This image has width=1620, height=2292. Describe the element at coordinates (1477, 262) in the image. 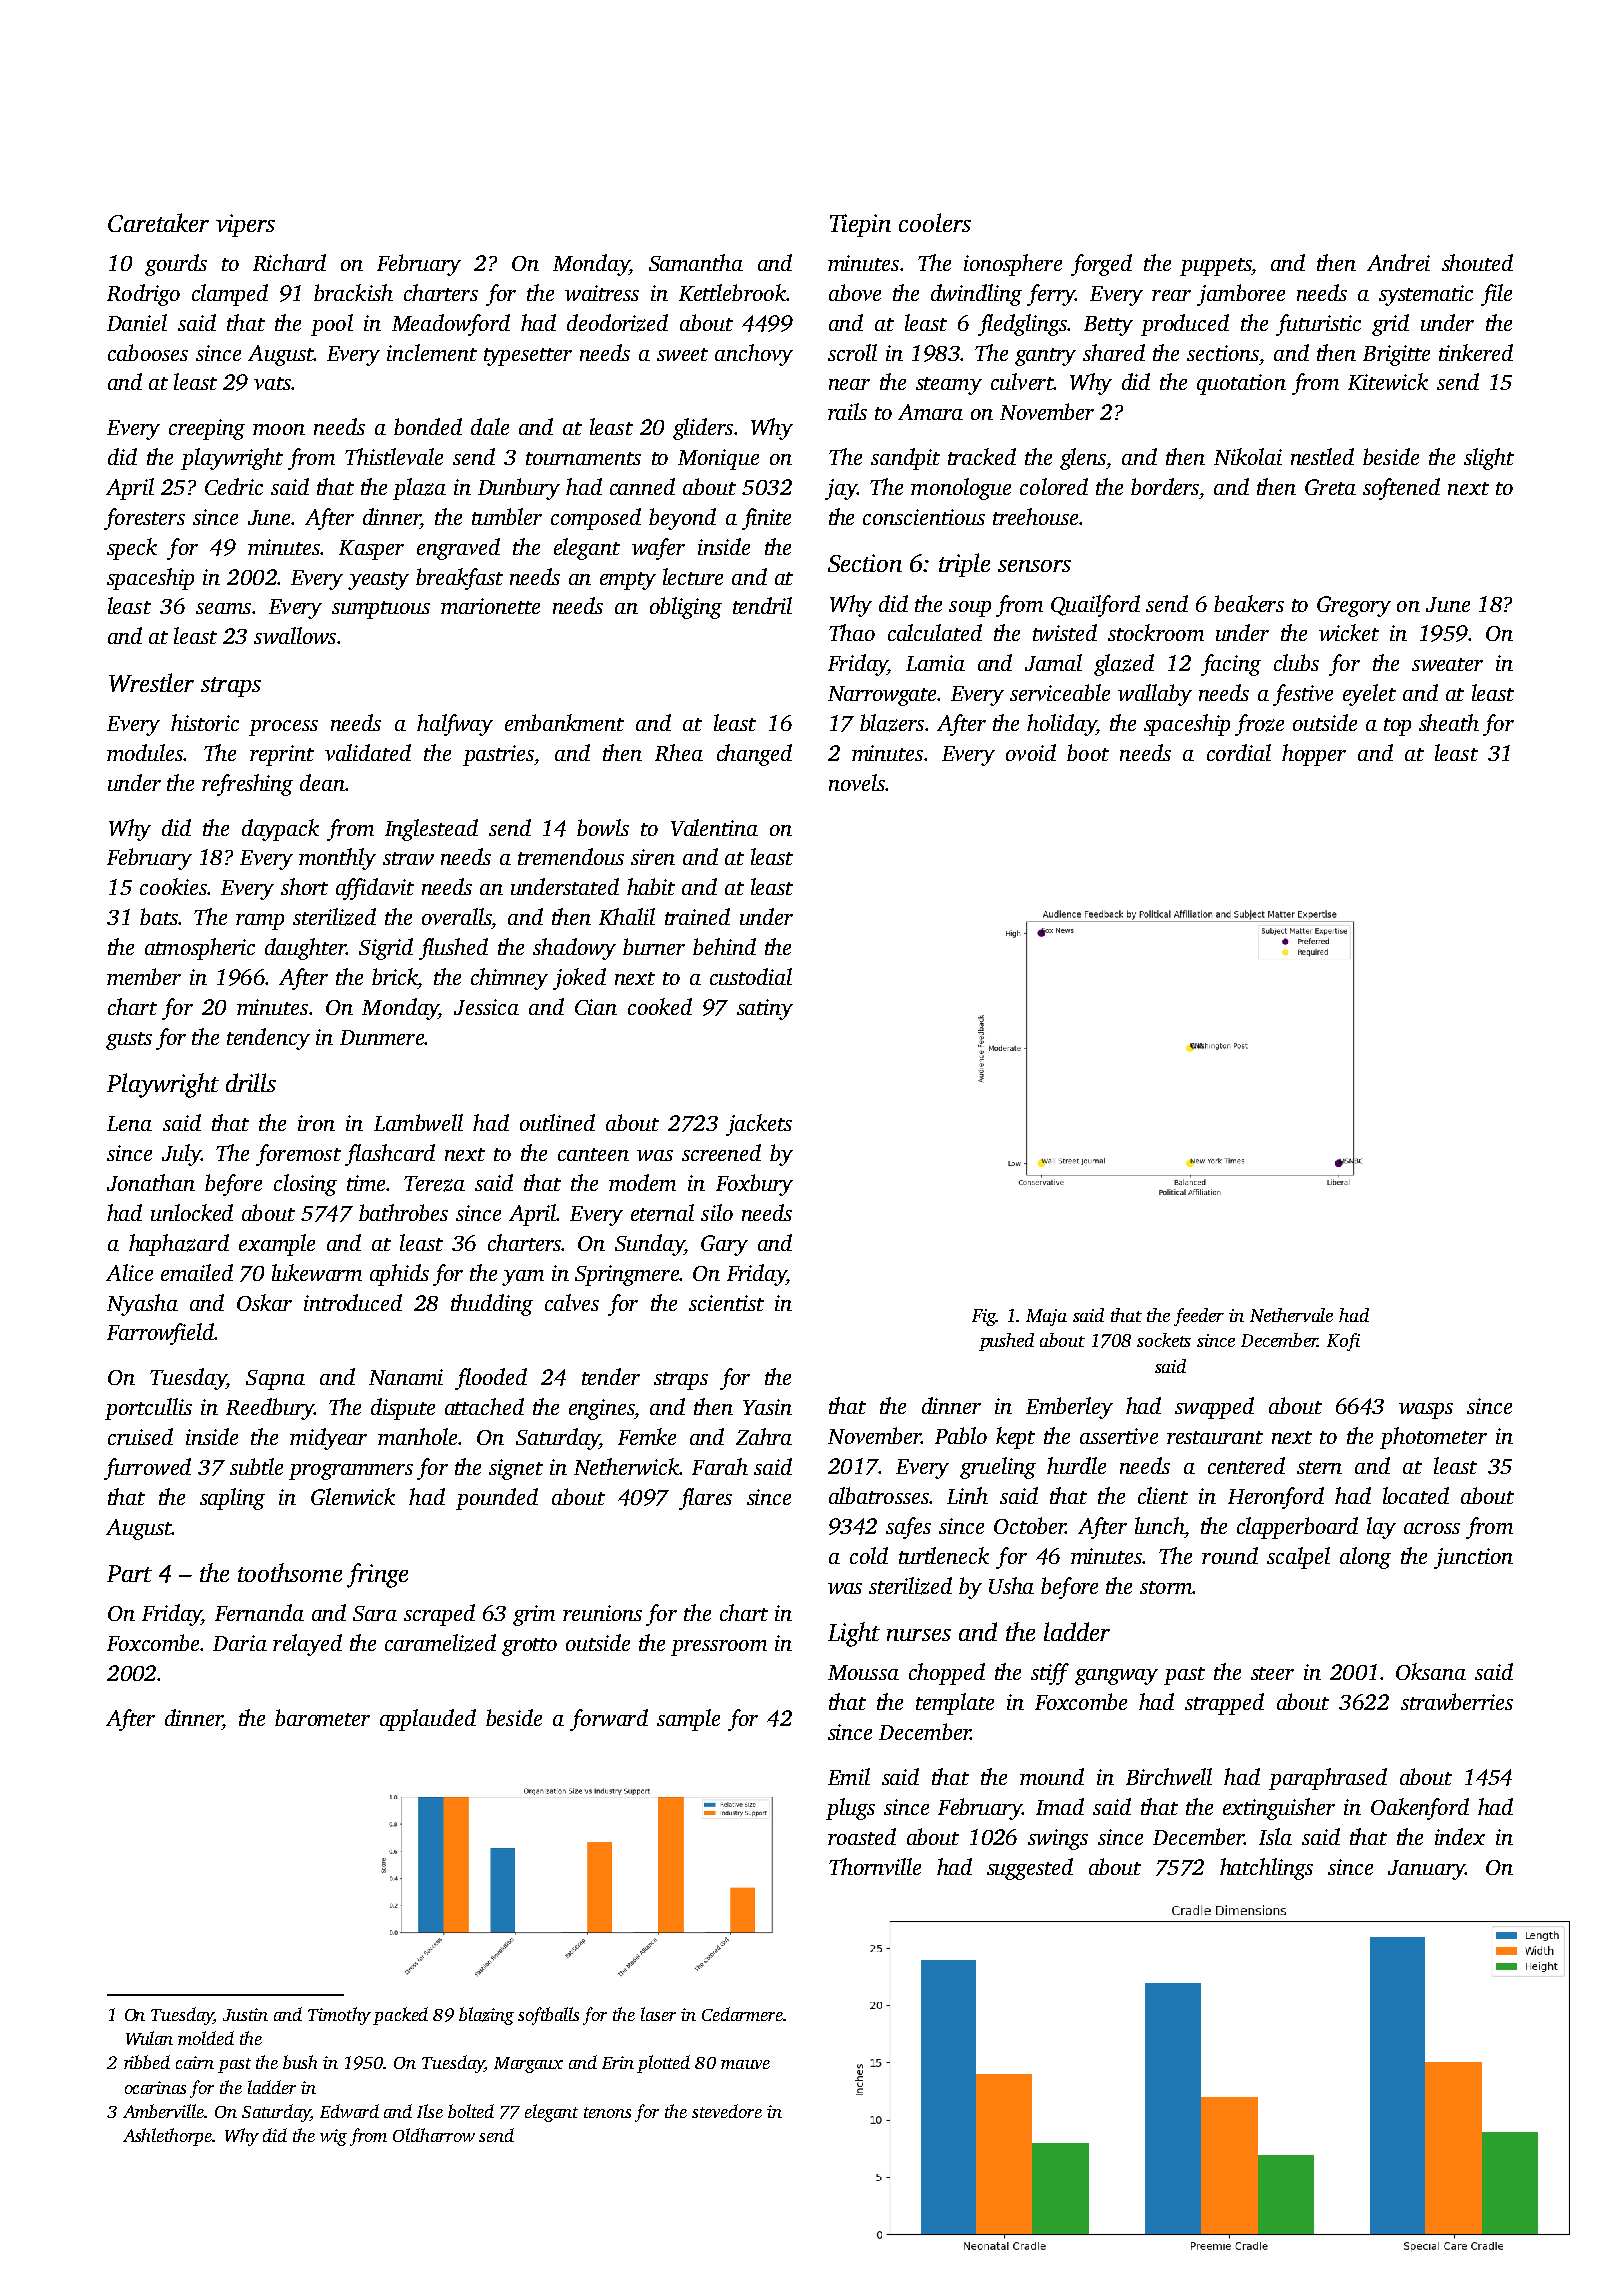

I see `shouted` at that location.
